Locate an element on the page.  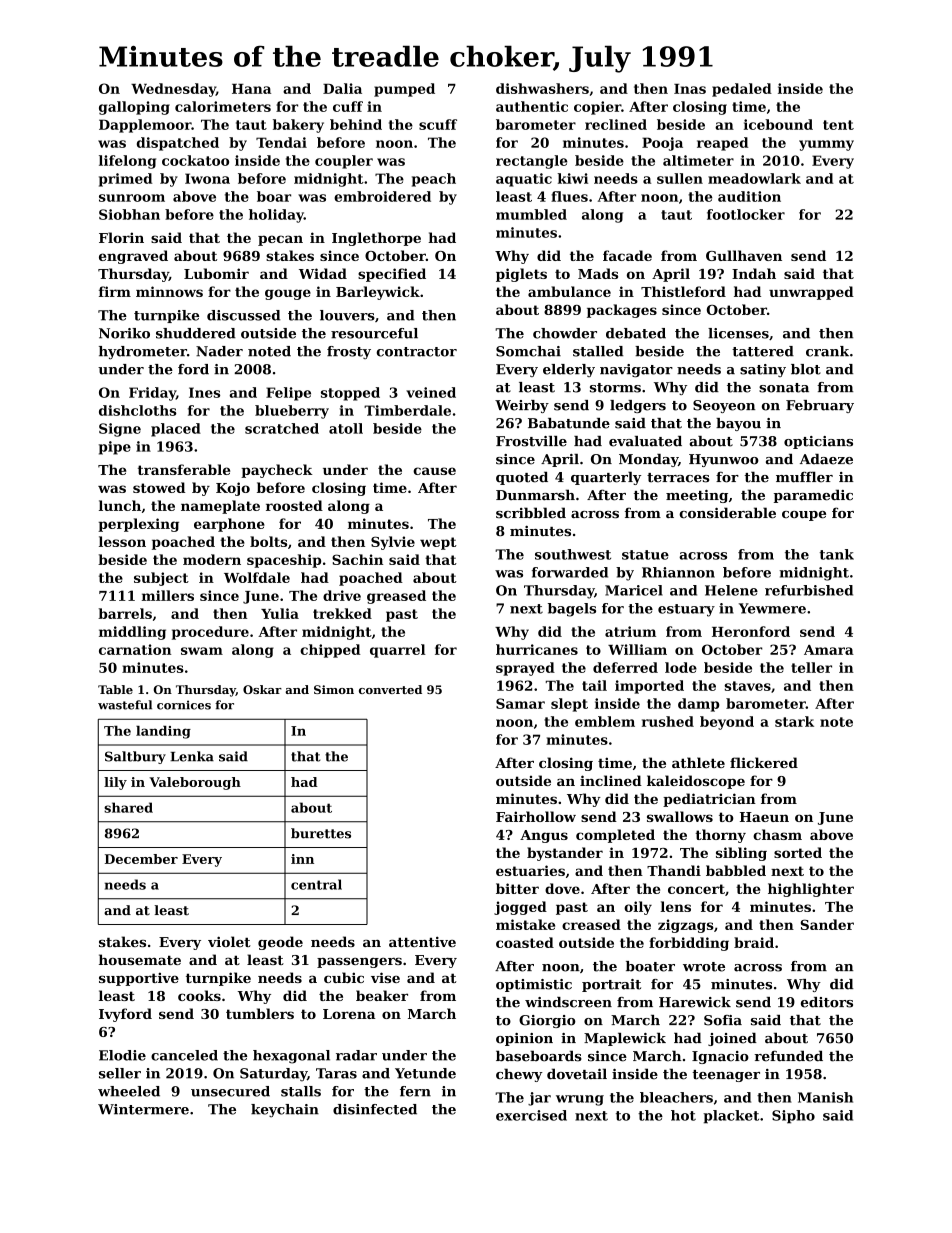
footlocker is located at coordinates (746, 214).
